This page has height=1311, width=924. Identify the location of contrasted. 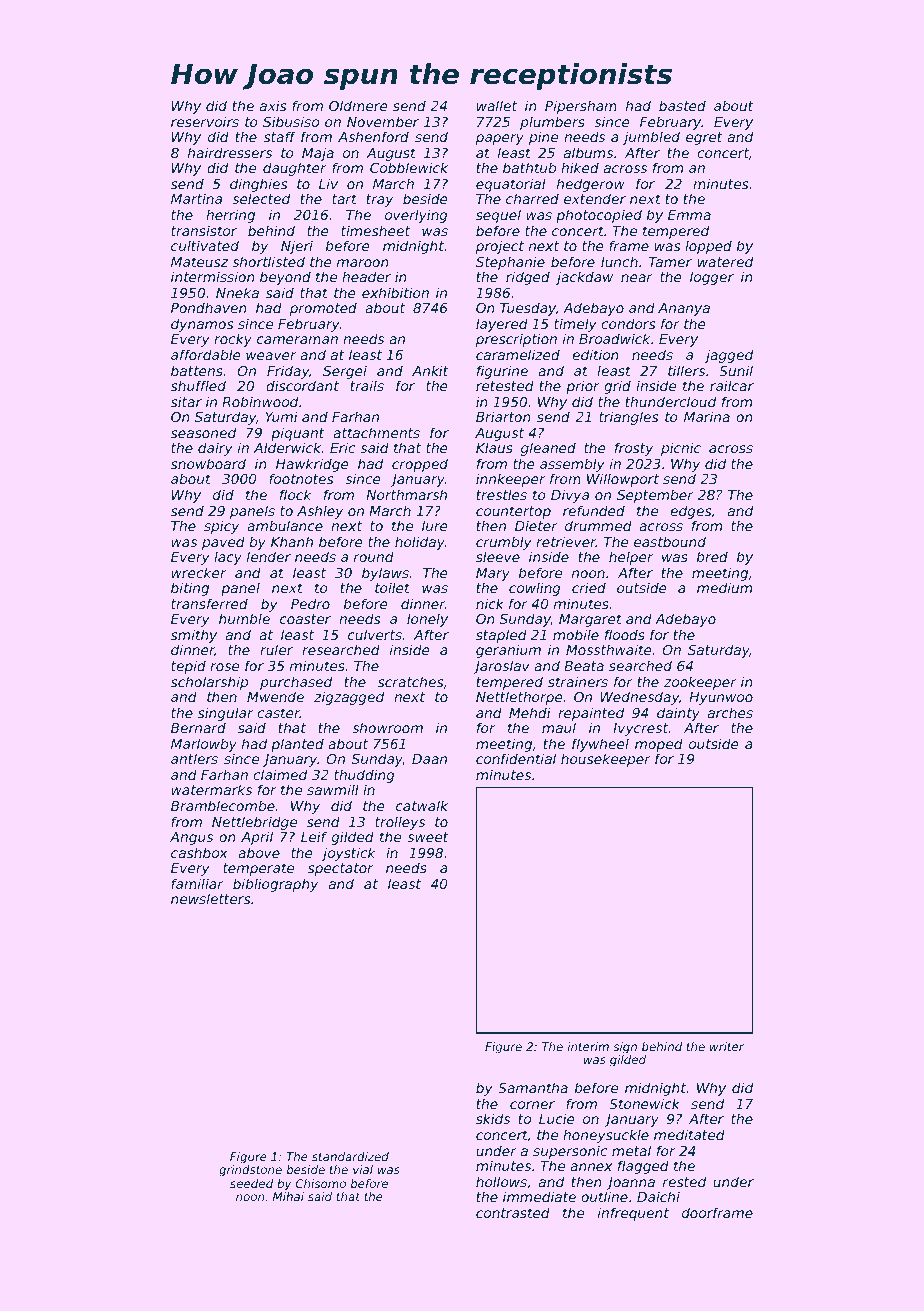
(513, 1212).
